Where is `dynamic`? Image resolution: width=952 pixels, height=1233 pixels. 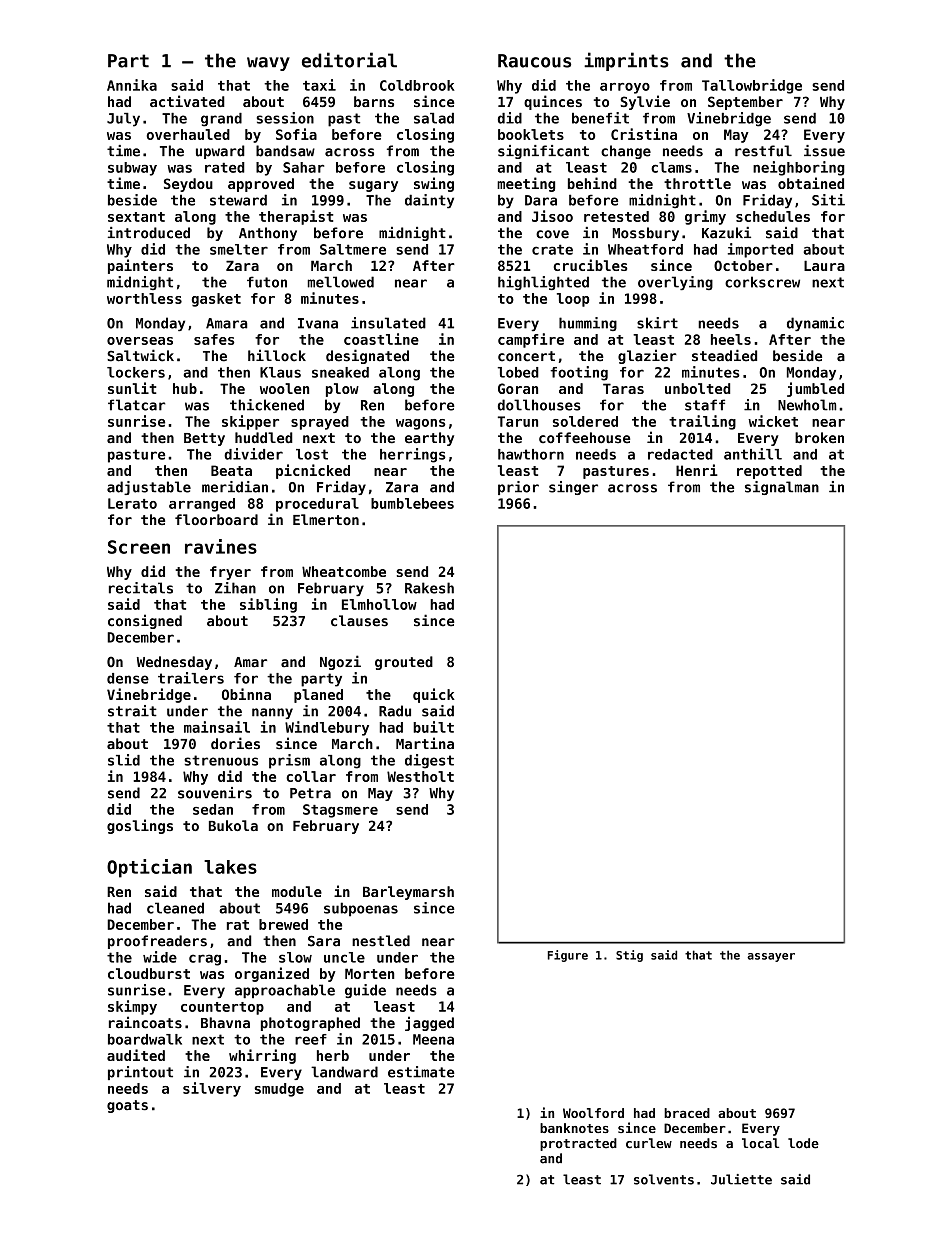 dynamic is located at coordinates (815, 324).
